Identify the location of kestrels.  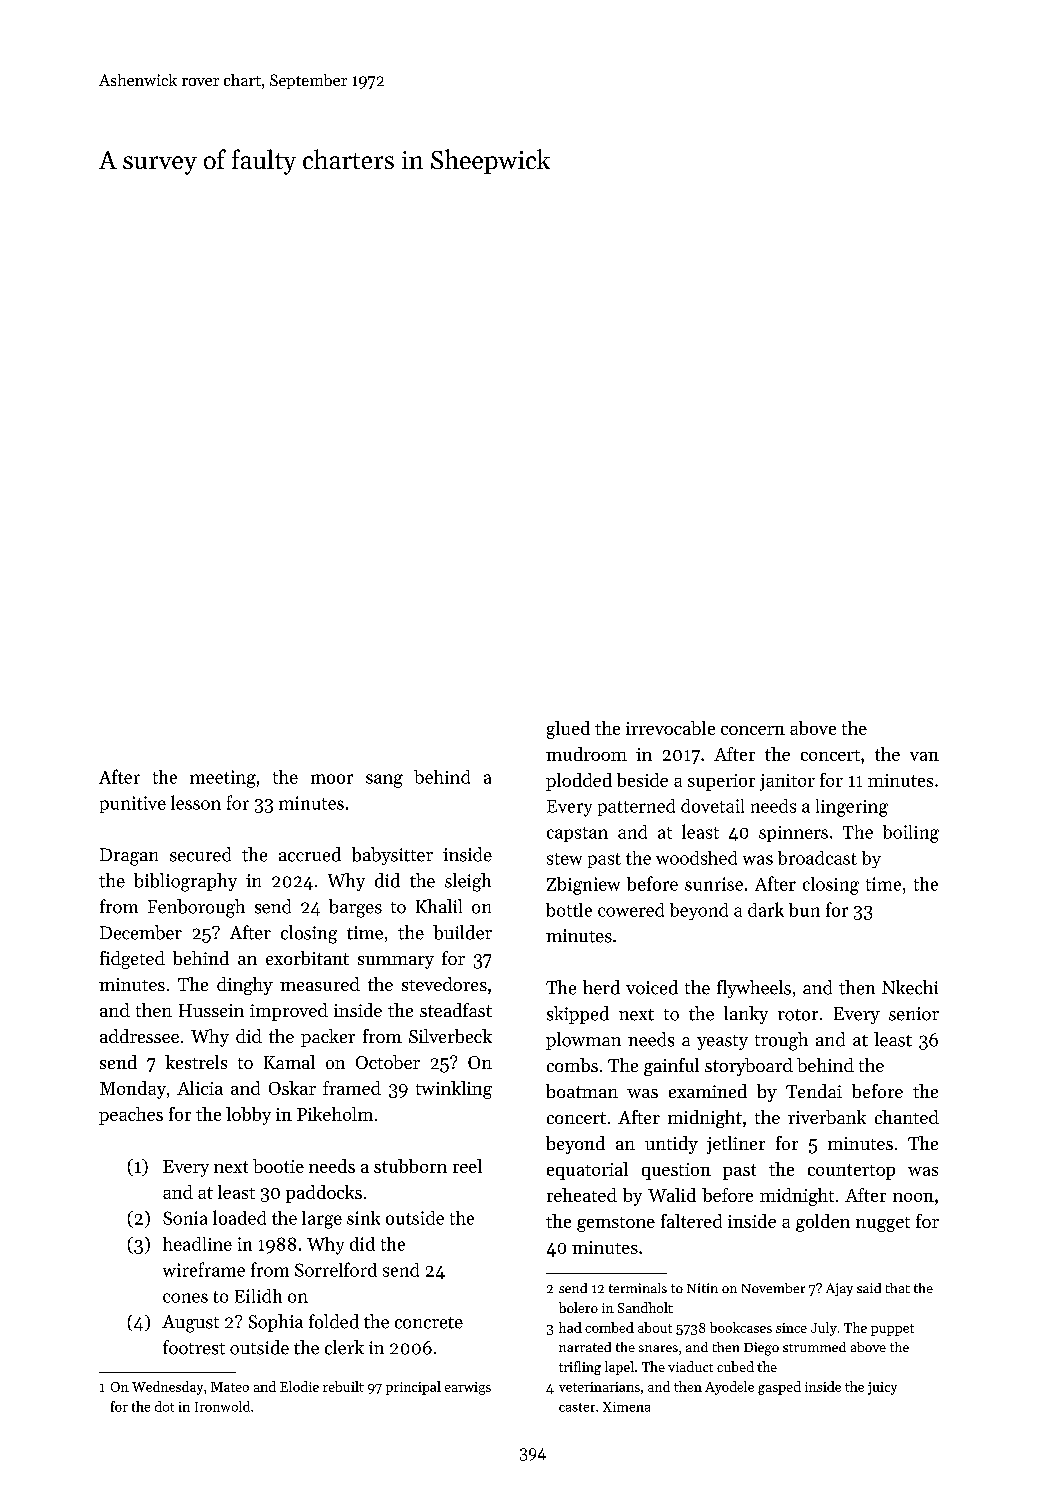
(196, 1062).
